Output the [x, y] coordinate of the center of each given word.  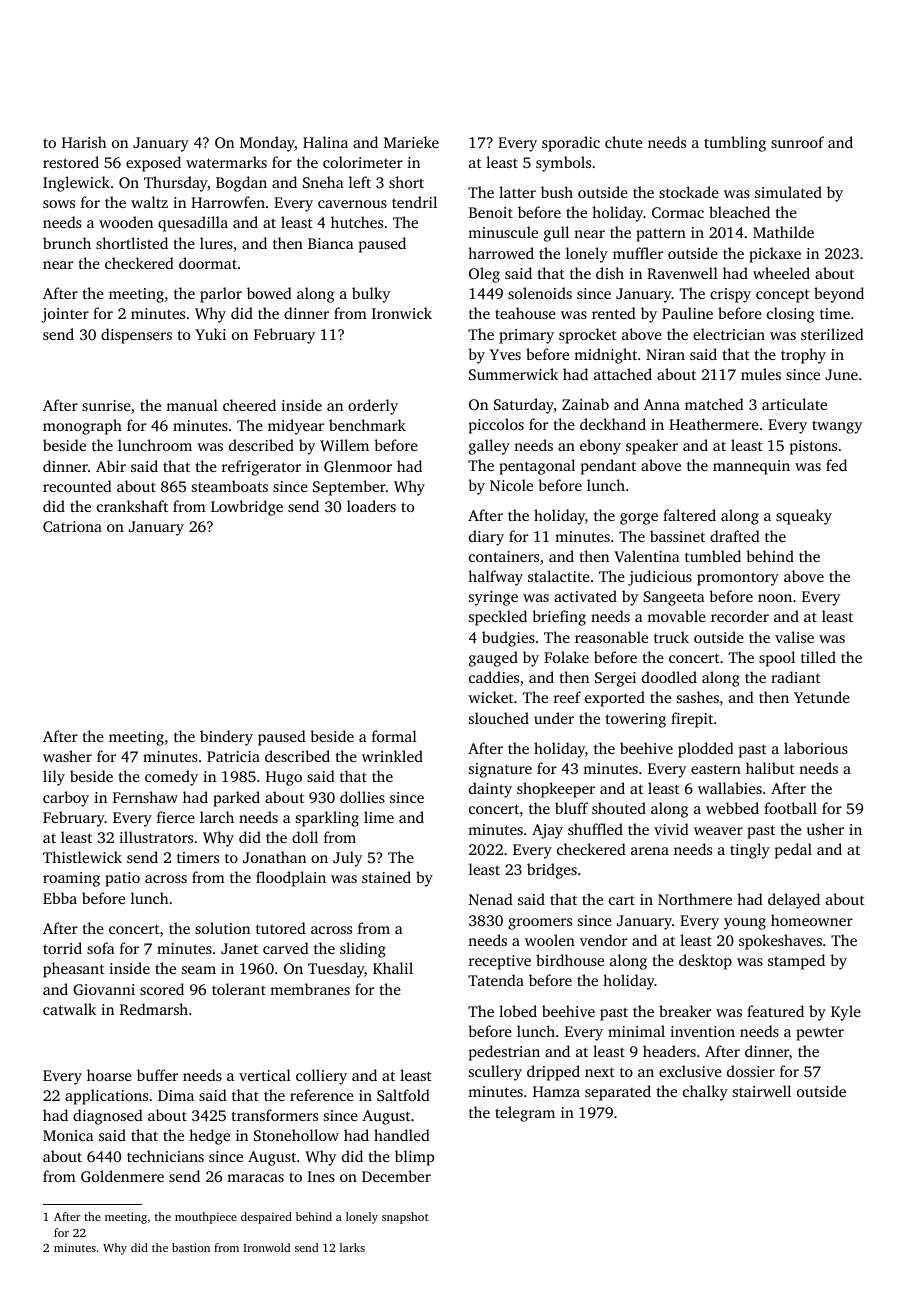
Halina [325, 142]
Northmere [695, 899]
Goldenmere [122, 1176]
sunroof [797, 142]
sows [59, 204]
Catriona [72, 526]
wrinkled [392, 756]
